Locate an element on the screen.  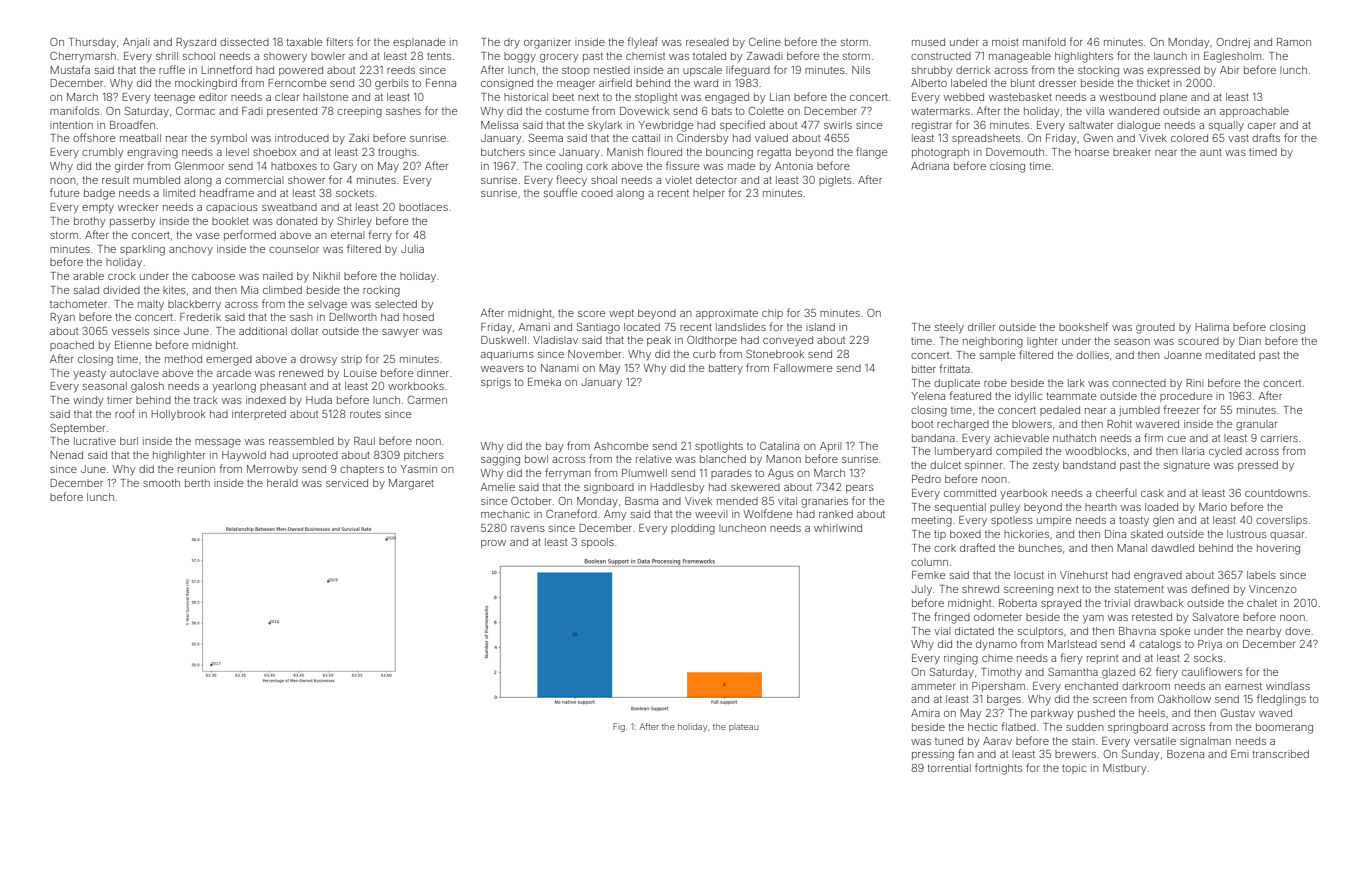
Femke is located at coordinates (928, 575).
